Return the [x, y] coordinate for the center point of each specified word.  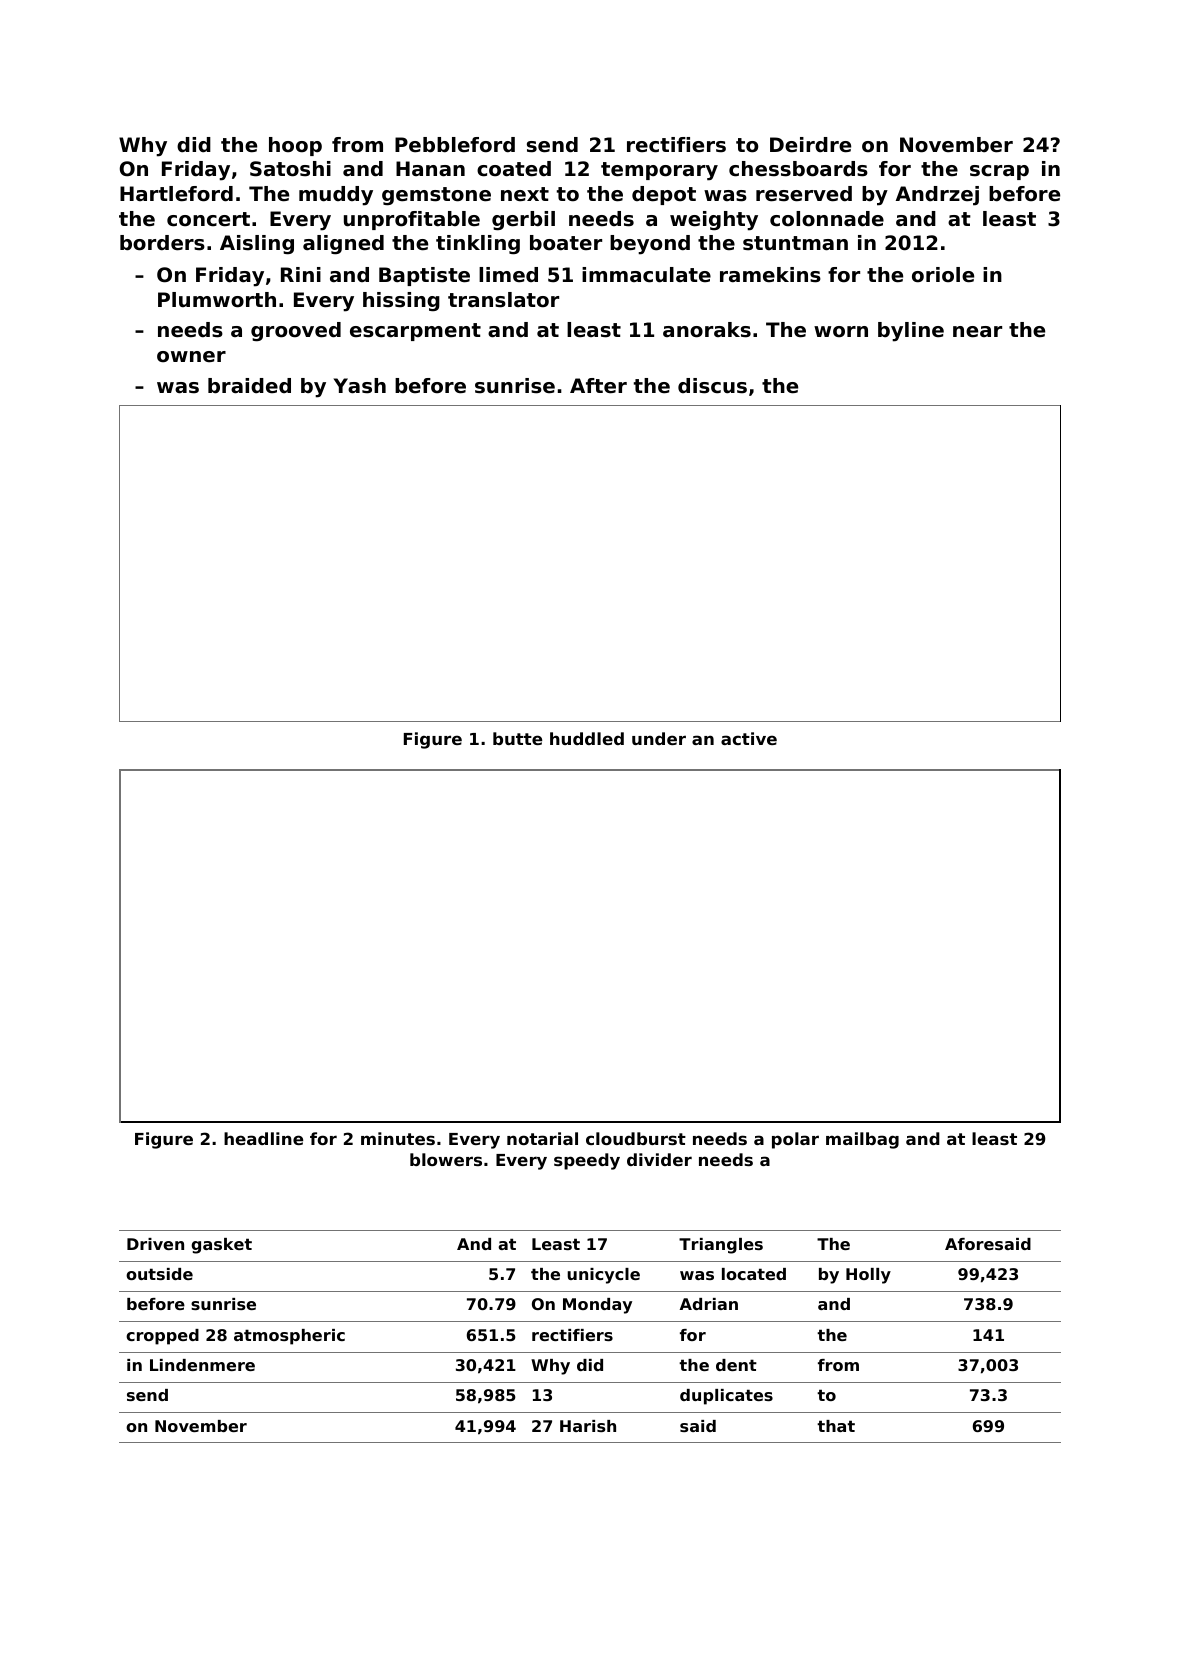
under [659, 738]
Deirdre [810, 145]
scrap [999, 172]
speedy [587, 1161]
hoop [295, 146]
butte [517, 738]
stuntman [795, 243]
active [749, 738]
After [598, 386]
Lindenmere [202, 1365]
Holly [868, 1276]
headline [263, 1138]
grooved [296, 331]
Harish [588, 1426]
